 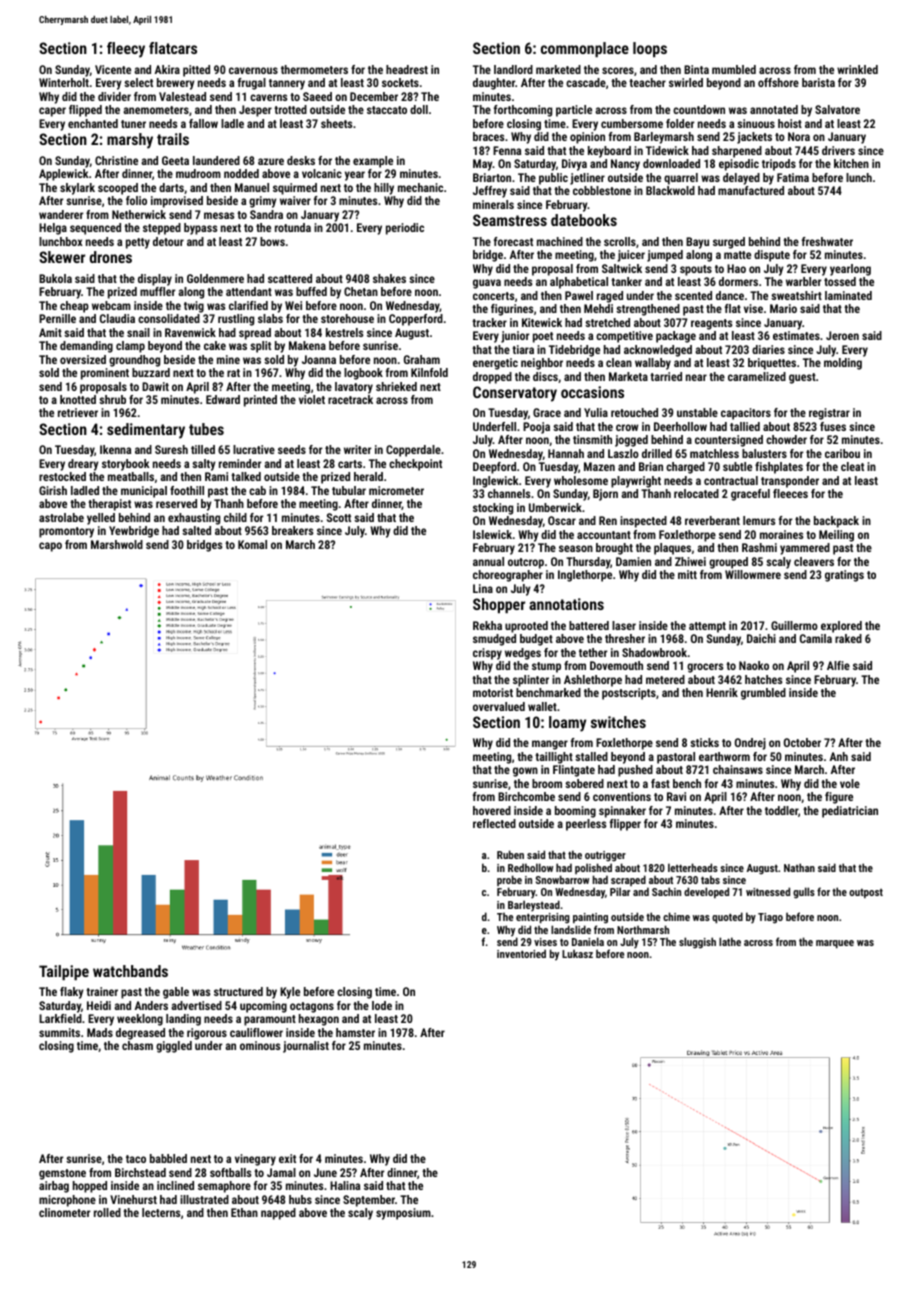 What do you see at coordinates (857, 69) in the screenshot?
I see `wrinkled` at bounding box center [857, 69].
